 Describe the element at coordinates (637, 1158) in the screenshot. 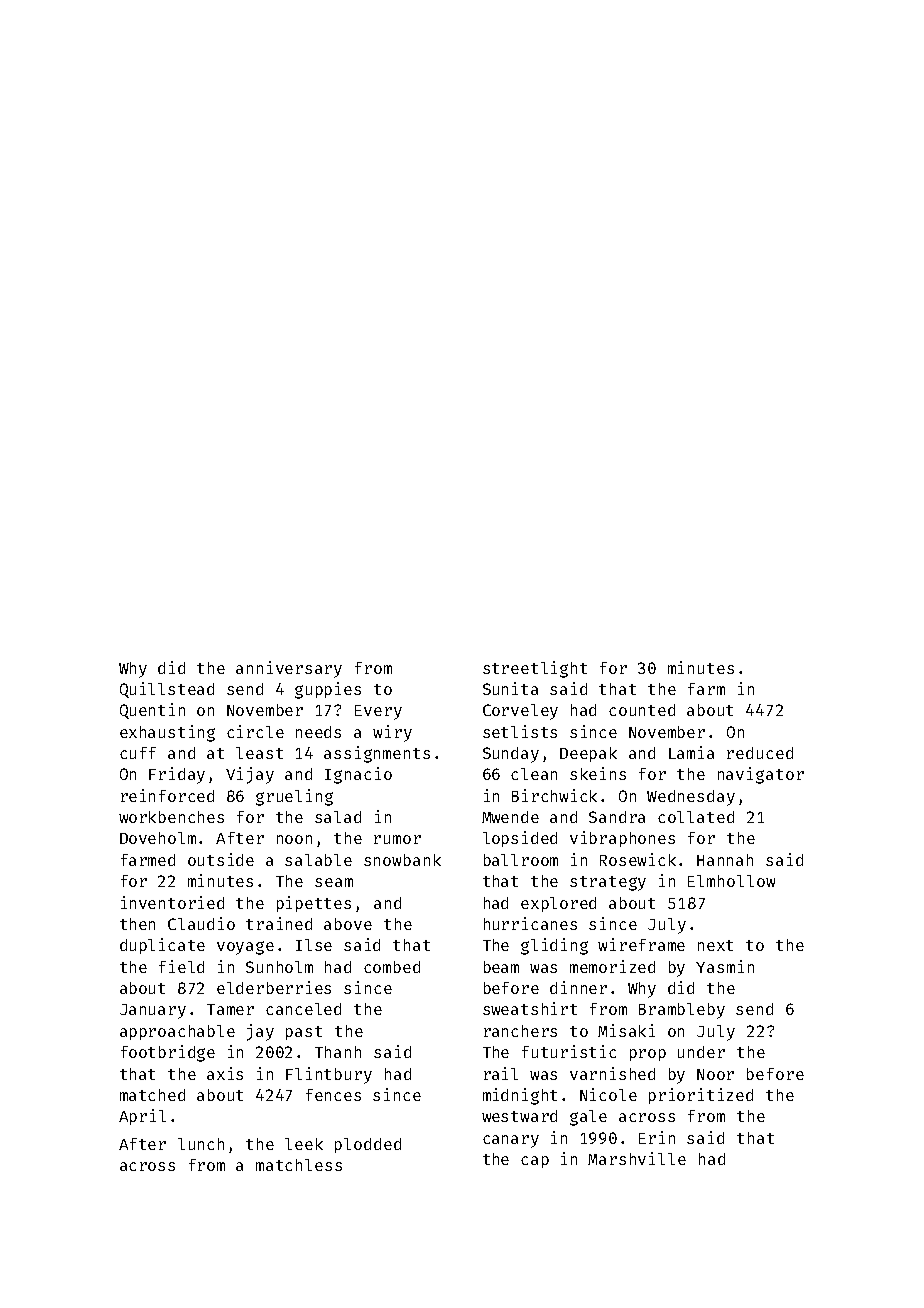

I see `Marshville` at that location.
